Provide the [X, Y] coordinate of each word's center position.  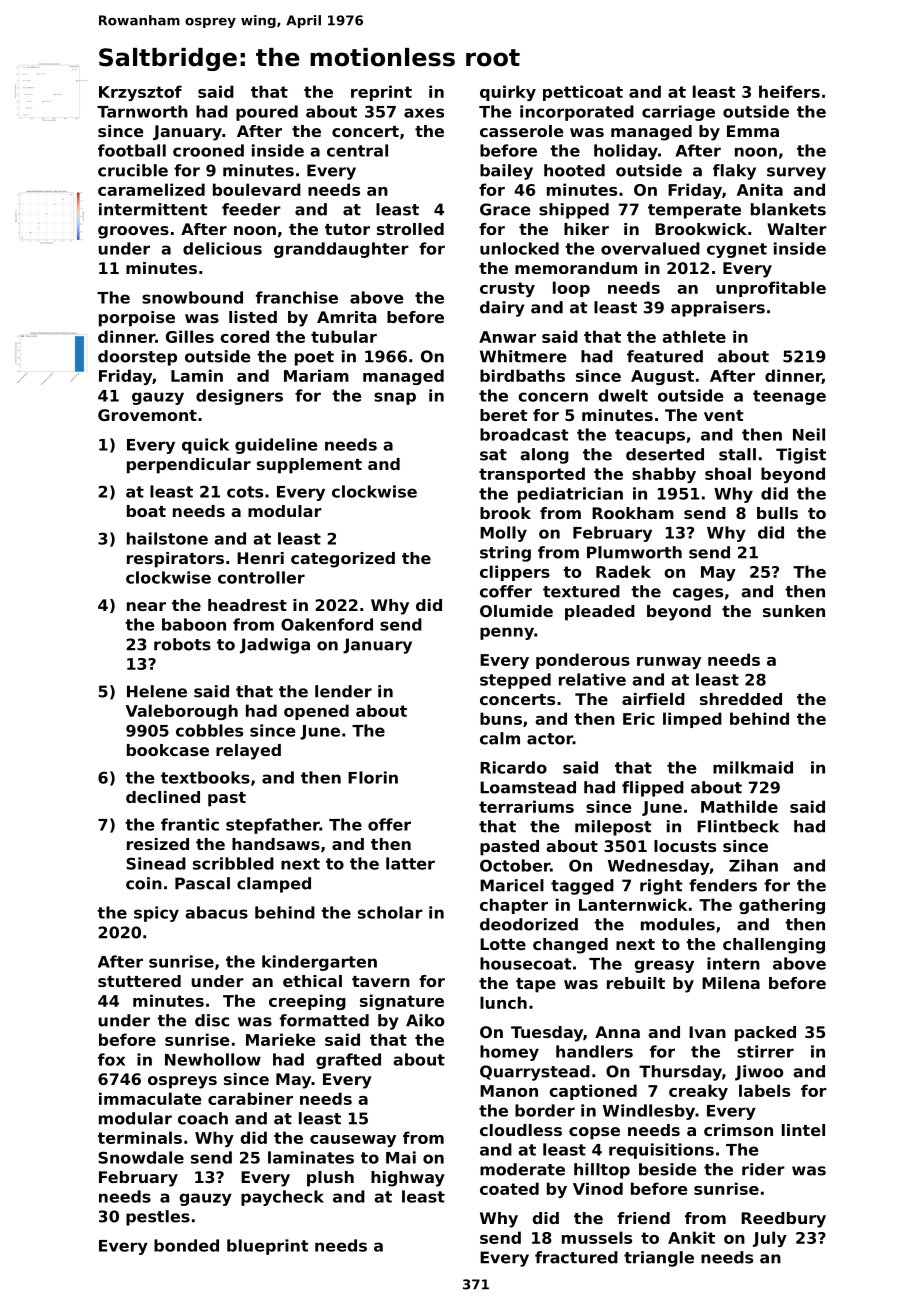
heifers [789, 91]
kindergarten [319, 963]
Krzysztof [140, 93]
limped [692, 720]
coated [509, 1188]
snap [395, 398]
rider [763, 1169]
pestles [158, 1218]
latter [410, 863]
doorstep [137, 358]
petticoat [583, 93]
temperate [694, 211]
